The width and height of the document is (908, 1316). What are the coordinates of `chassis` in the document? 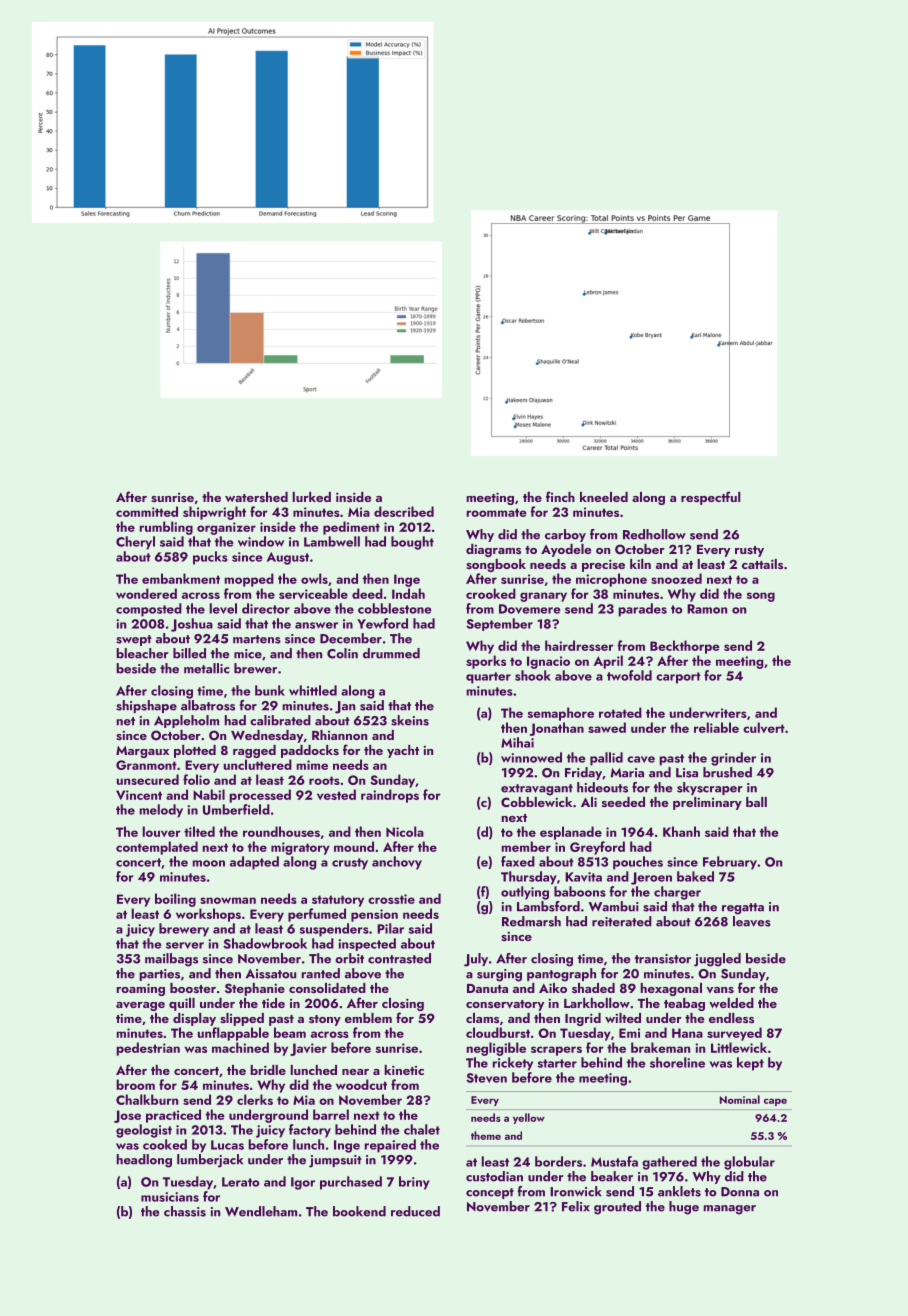 It's located at (185, 1211).
